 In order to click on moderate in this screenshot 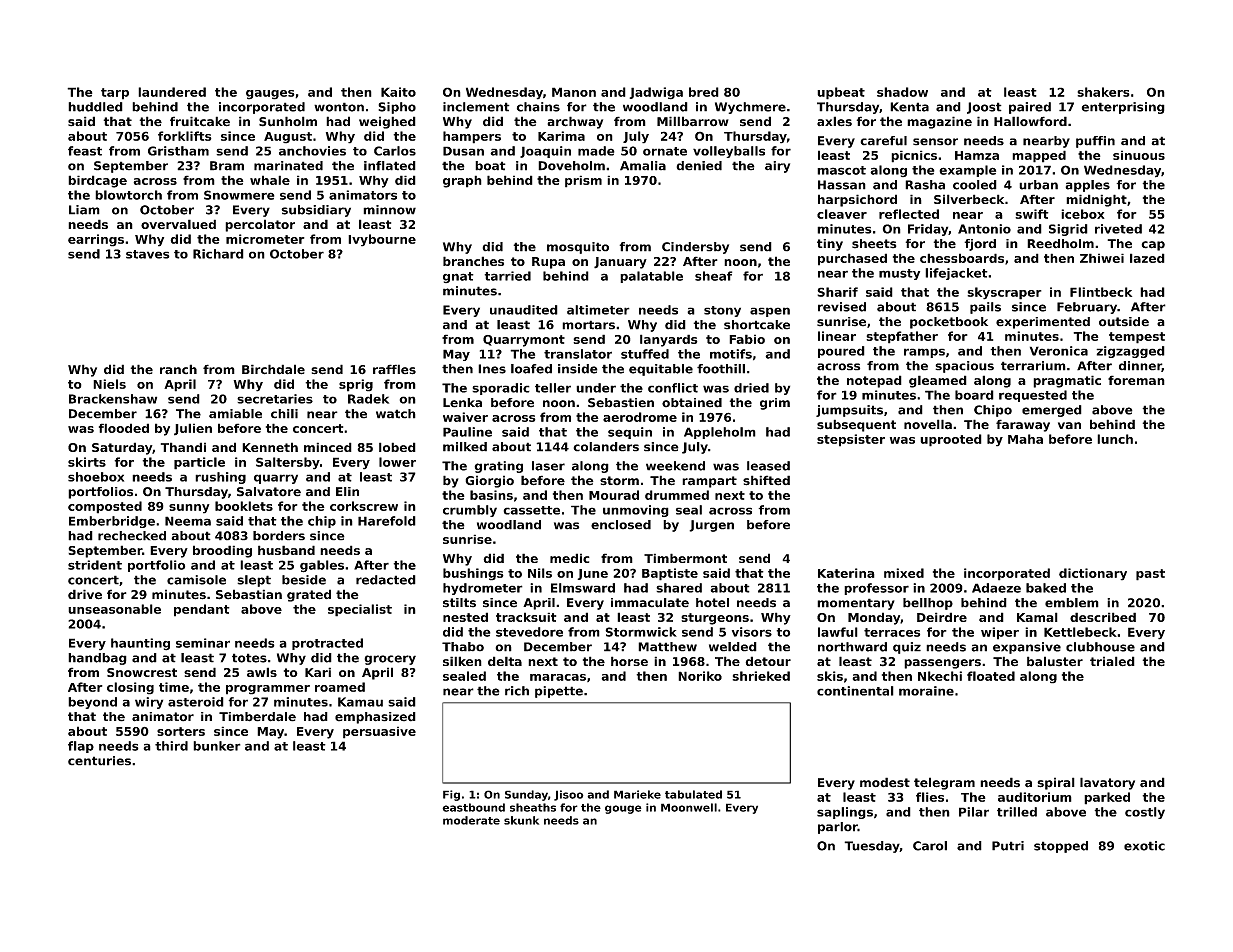, I will do `click(471, 820)`.
